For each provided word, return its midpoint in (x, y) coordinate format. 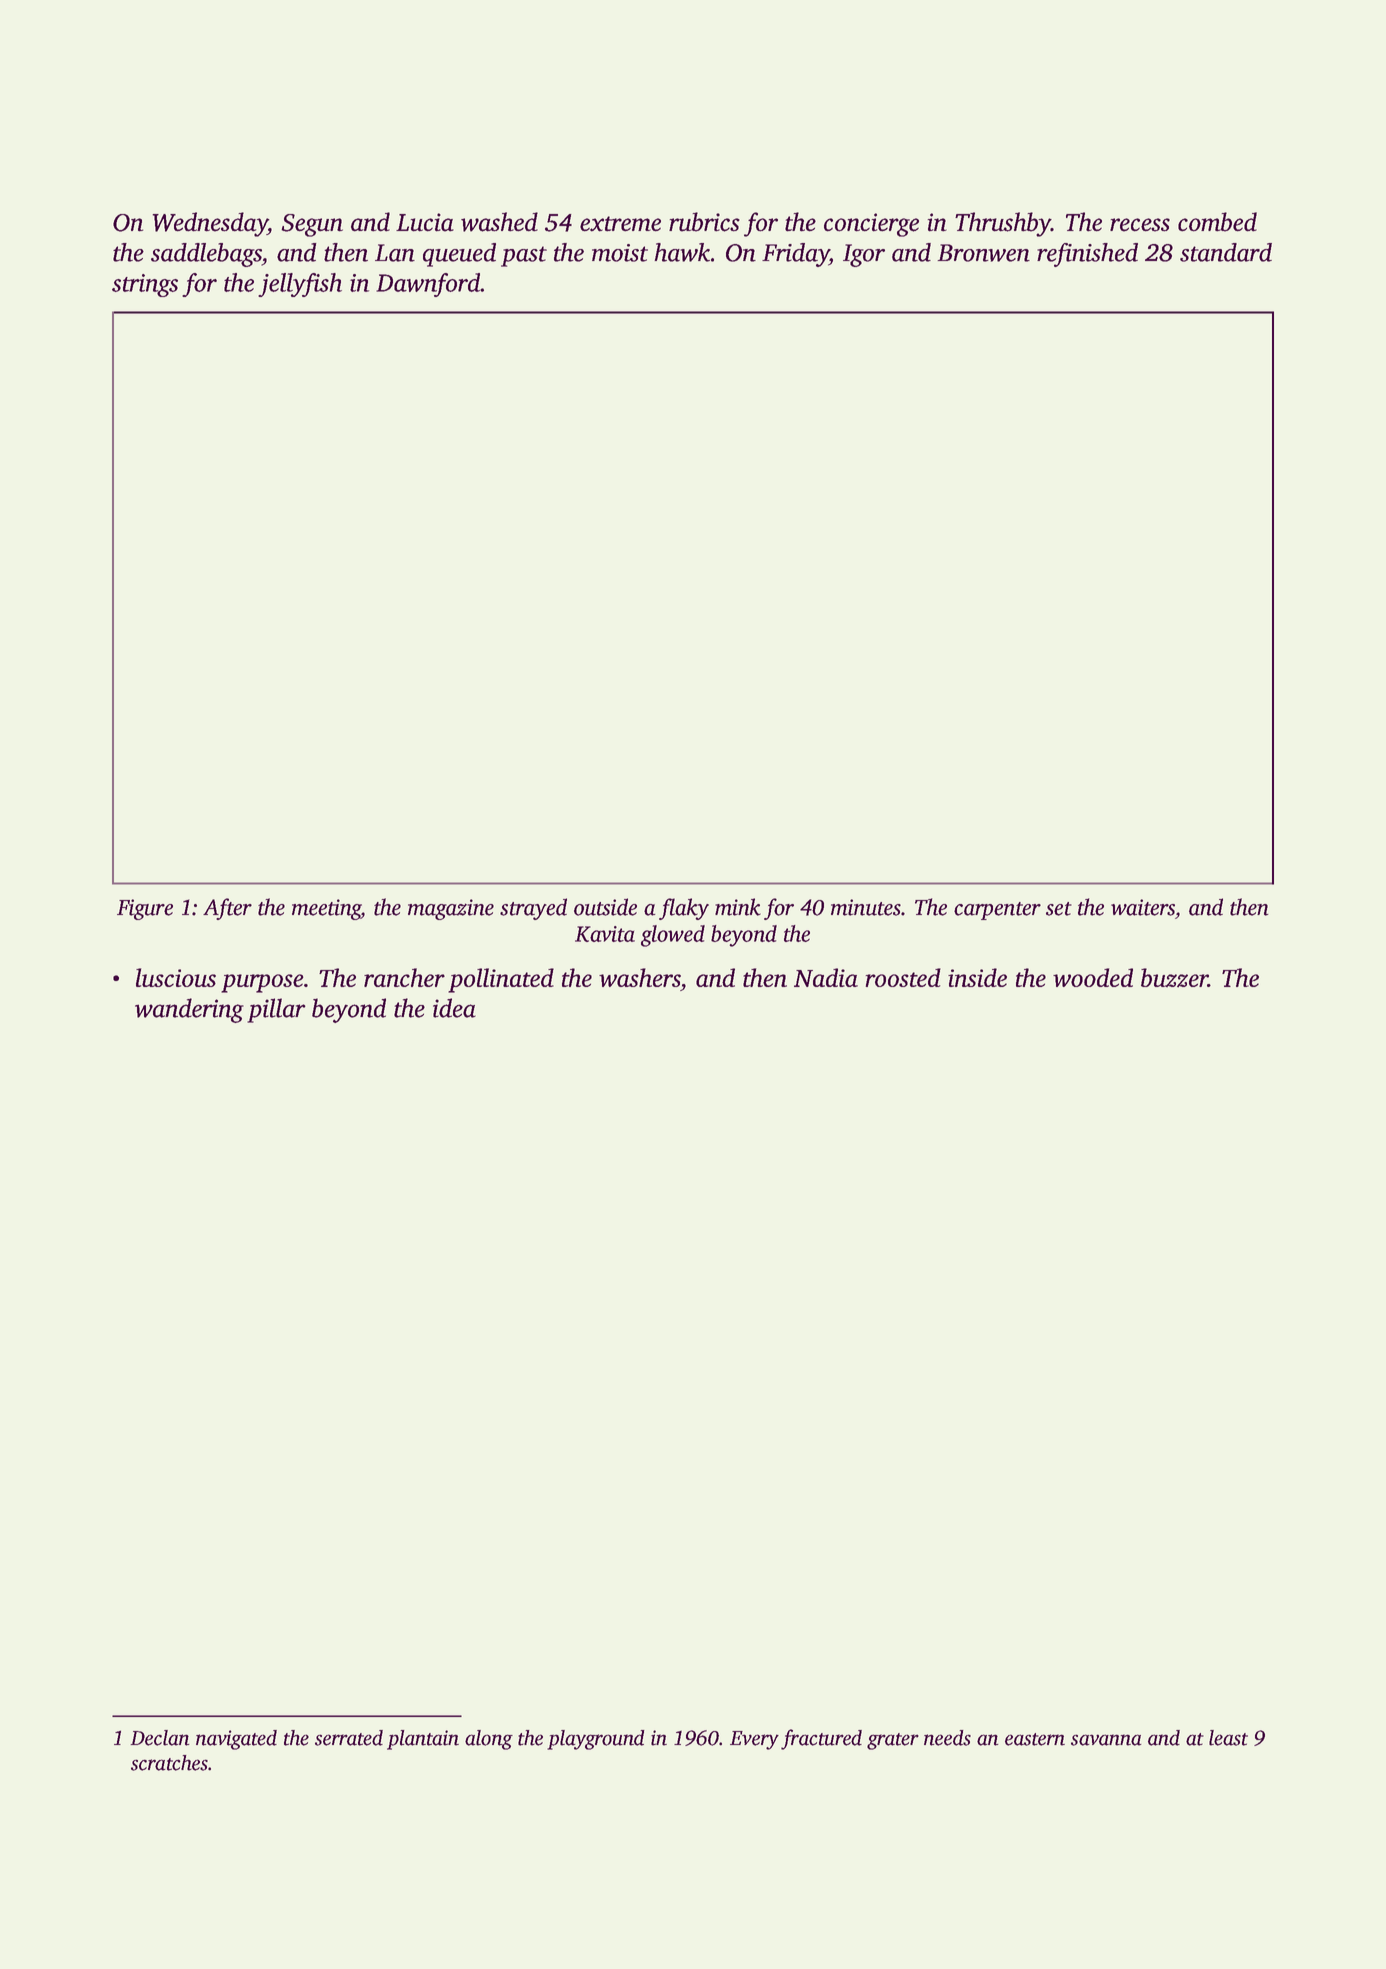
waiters (1143, 907)
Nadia (826, 977)
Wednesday (210, 224)
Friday (795, 255)
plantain (423, 1740)
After (227, 909)
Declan (160, 1738)
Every (754, 1740)
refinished (1087, 255)
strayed (533, 909)
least (1228, 1738)
